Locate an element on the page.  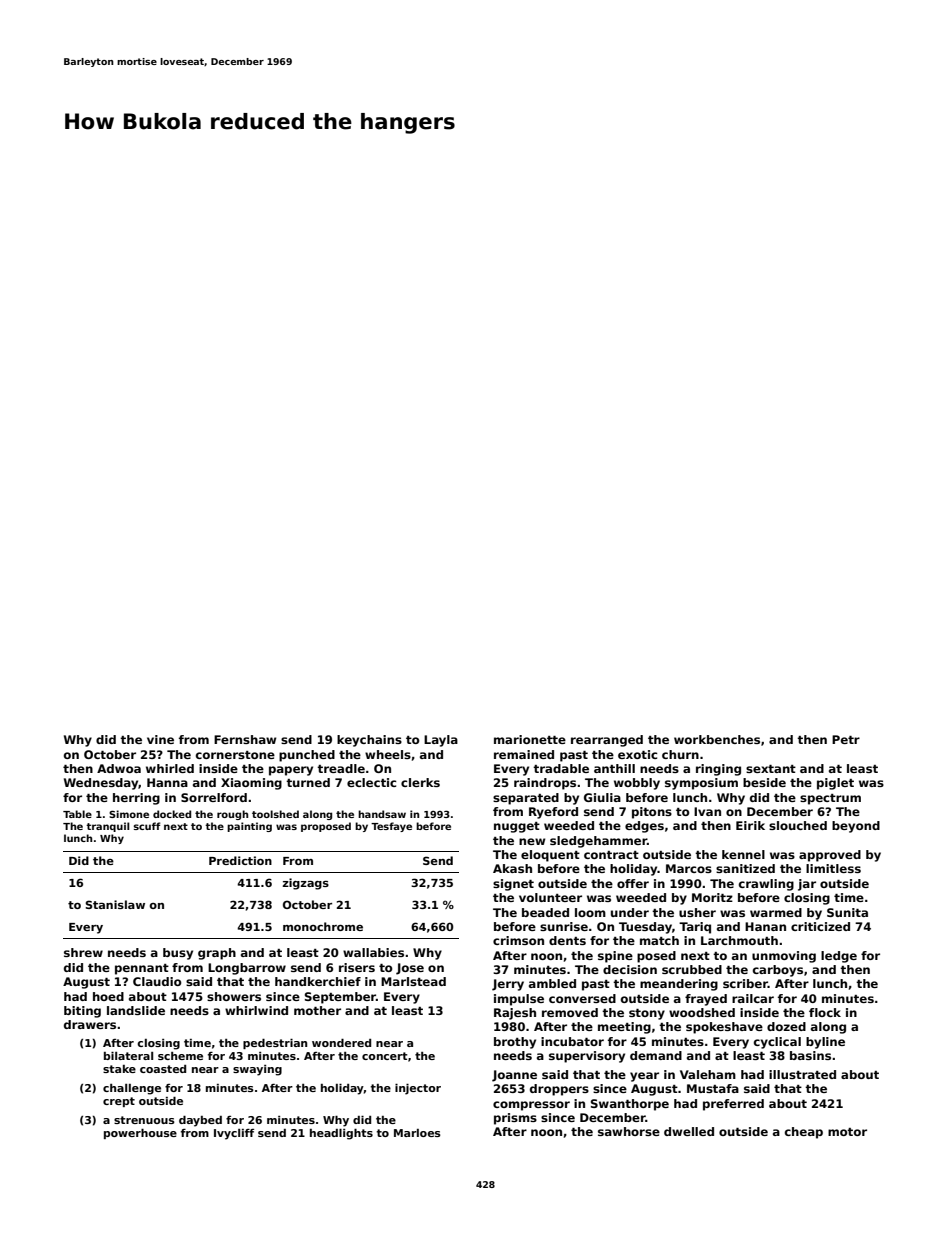
Marlstead is located at coordinates (413, 981).
